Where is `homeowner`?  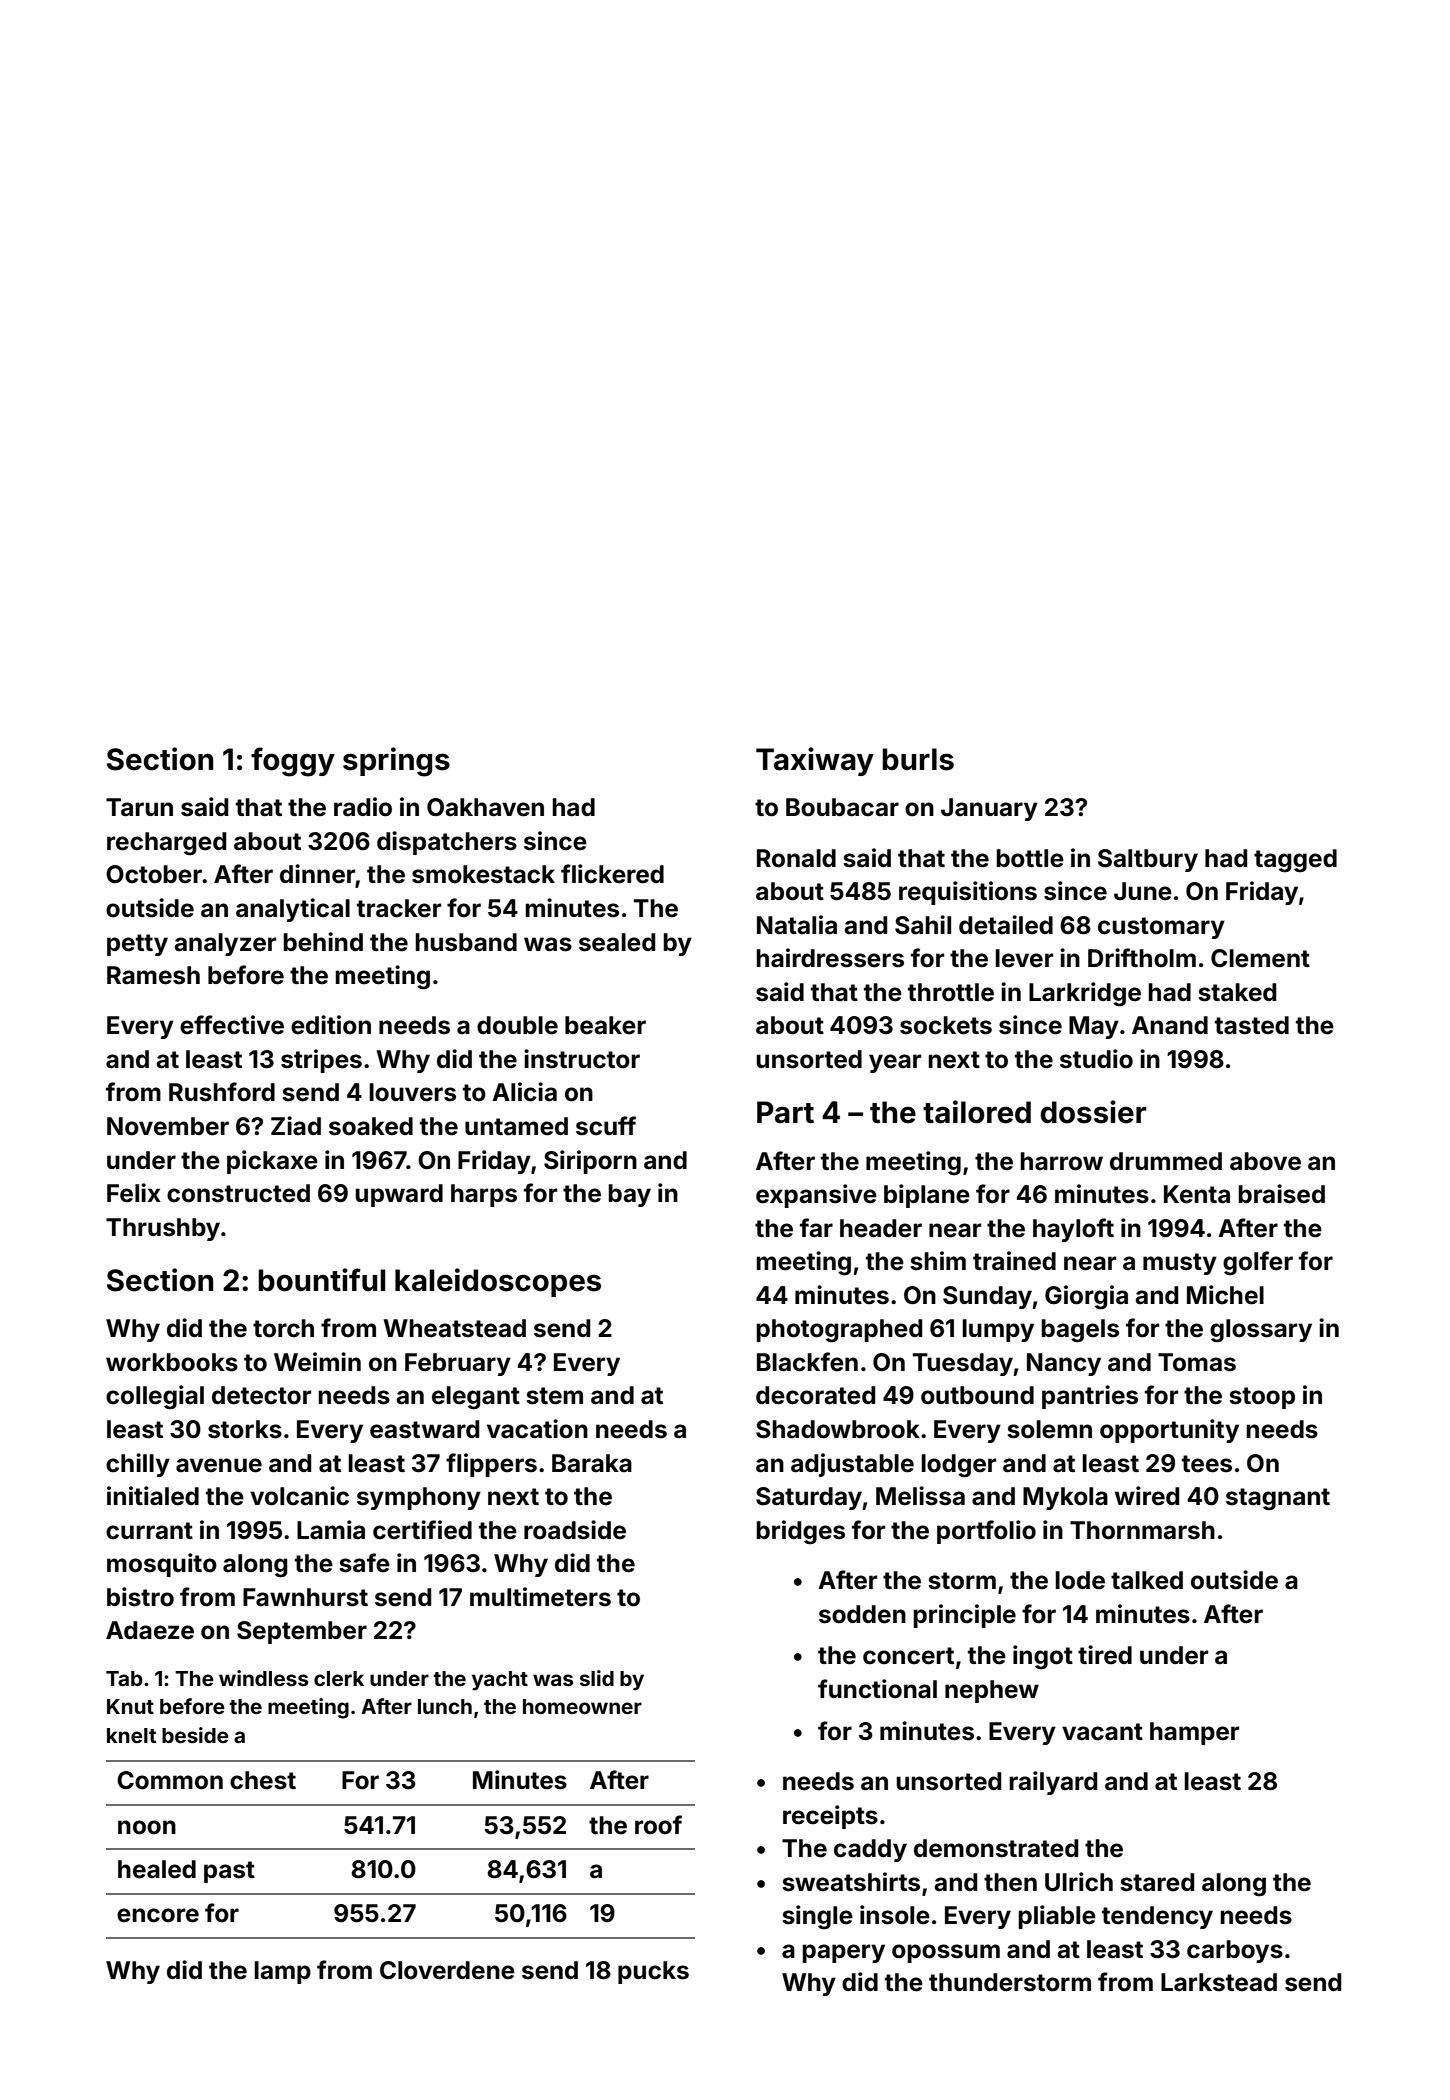 homeowner is located at coordinates (582, 1706).
